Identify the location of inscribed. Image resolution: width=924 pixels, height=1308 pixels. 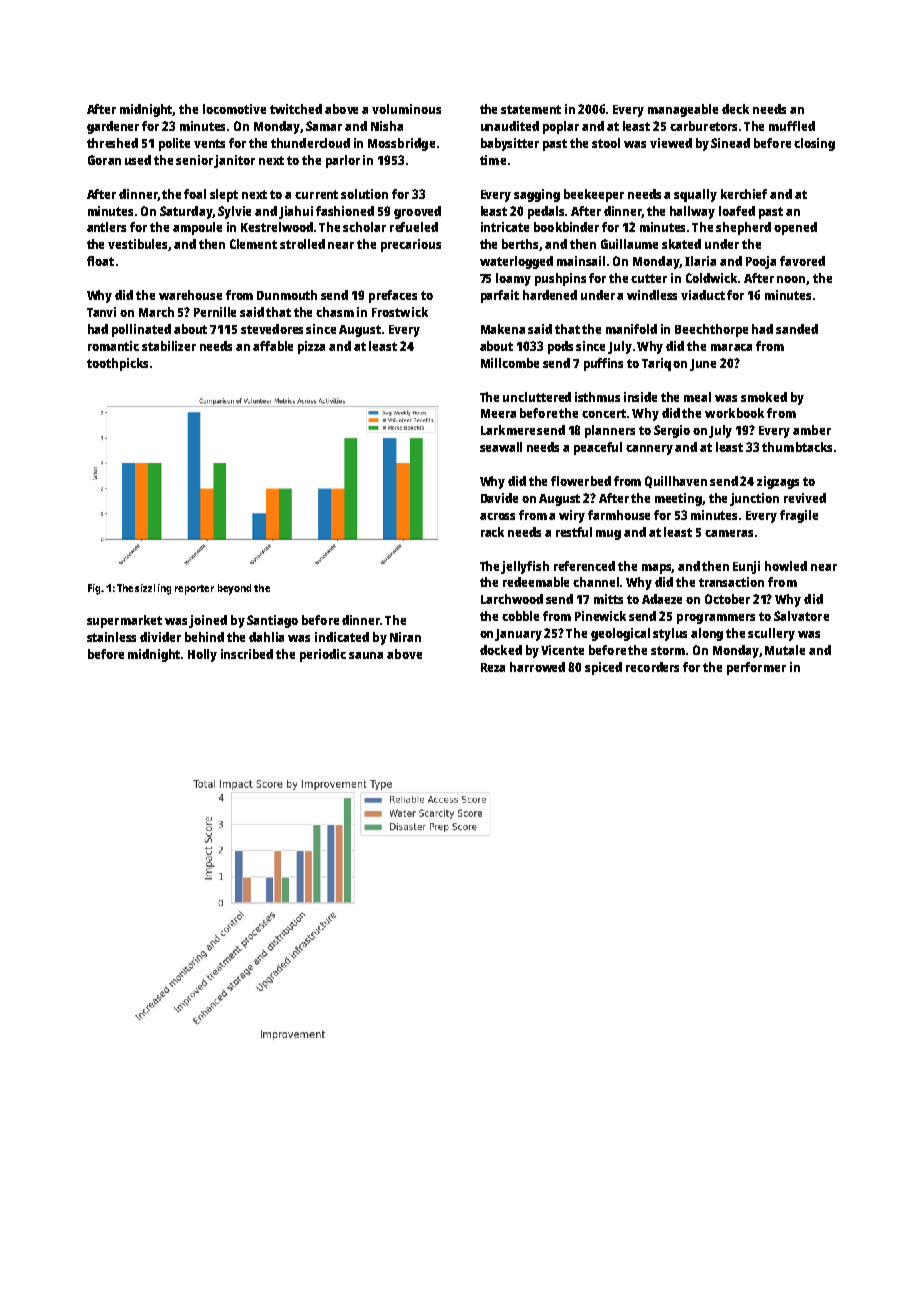
(247, 654).
